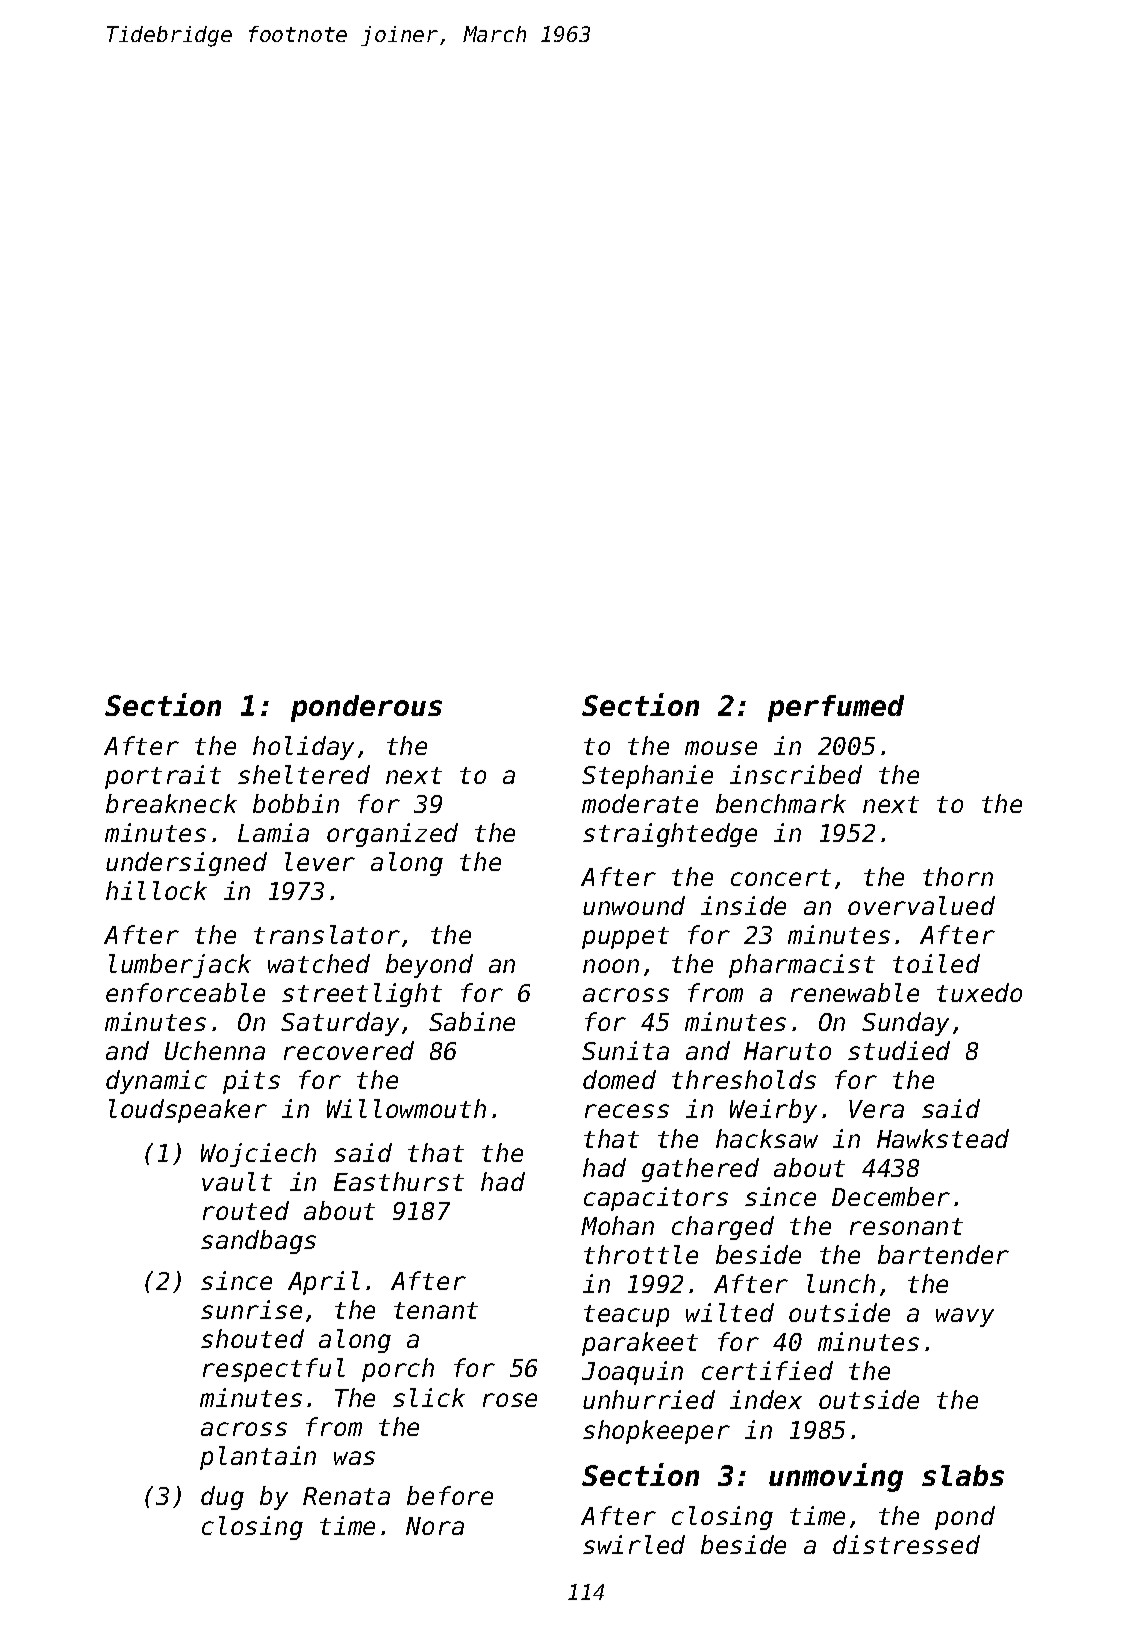 The height and width of the image is (1643, 1135). What do you see at coordinates (721, 748) in the image?
I see `mouse` at bounding box center [721, 748].
